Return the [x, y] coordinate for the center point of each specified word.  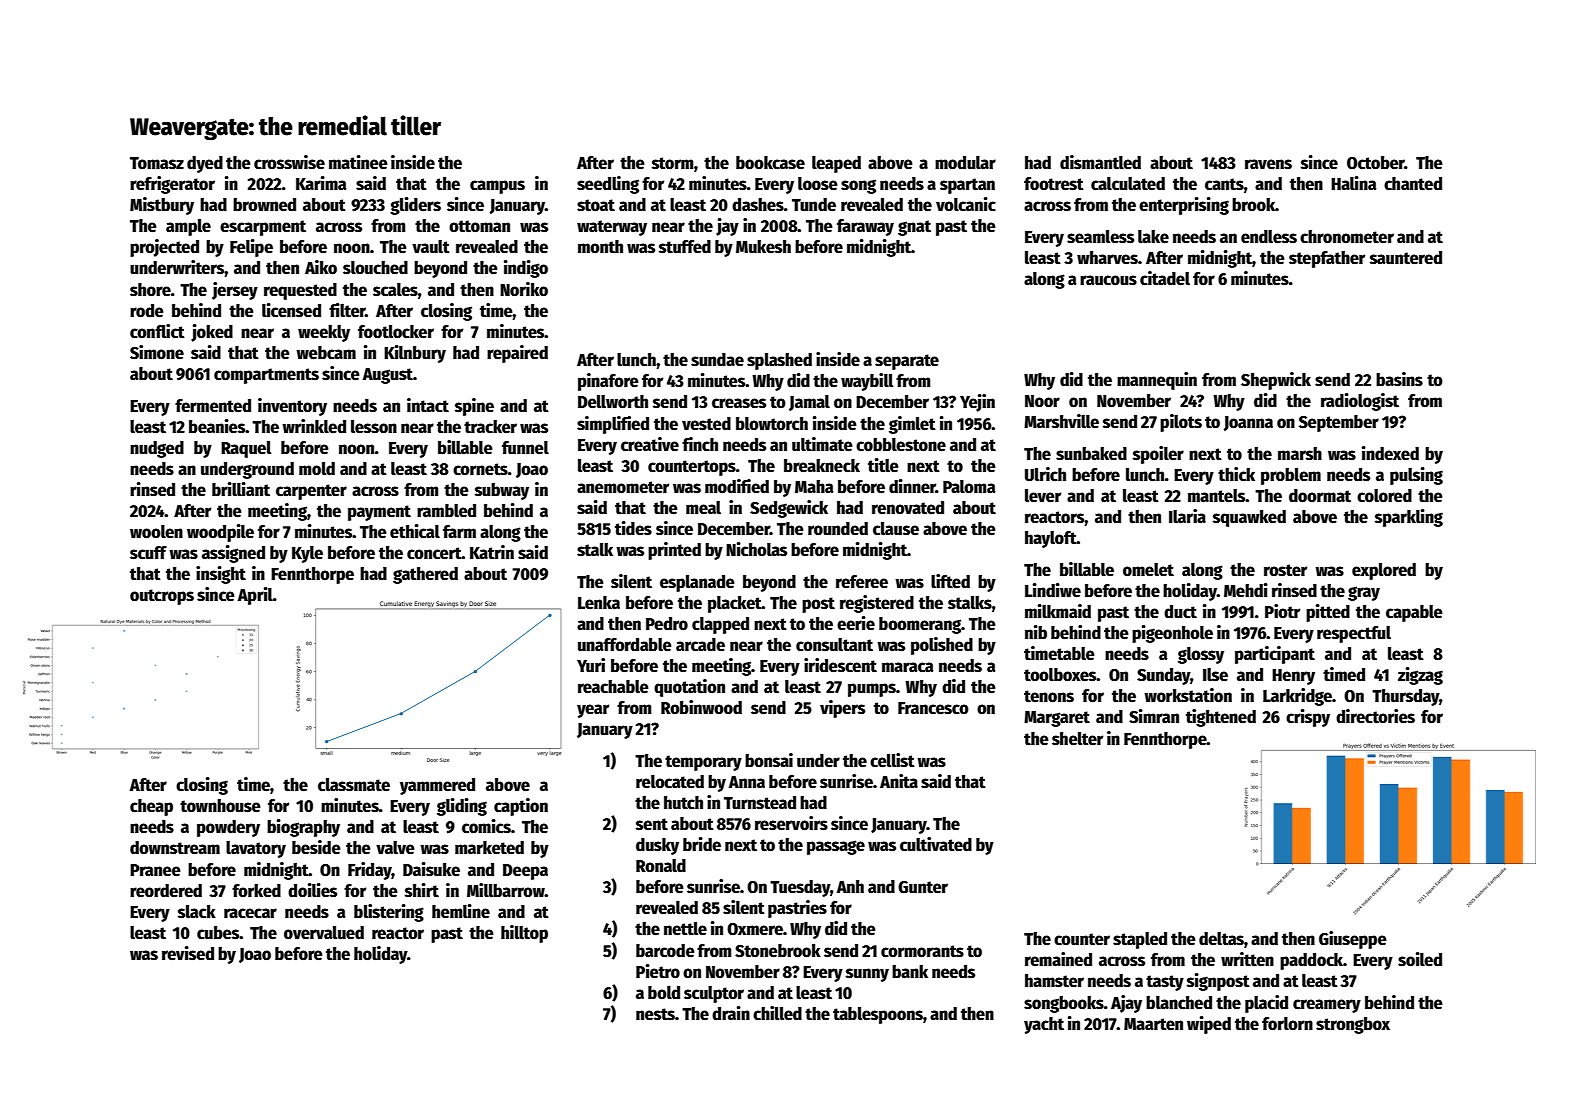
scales [395, 290]
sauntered [1406, 258]
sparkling [1409, 518]
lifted [950, 581]
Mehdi [1246, 590]
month [600, 247]
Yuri [591, 665]
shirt [422, 890]
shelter [1077, 739]
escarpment [263, 228]
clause [896, 529]
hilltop [524, 934]
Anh [850, 886]
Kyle [307, 554]
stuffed [685, 247]
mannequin [1157, 381]
